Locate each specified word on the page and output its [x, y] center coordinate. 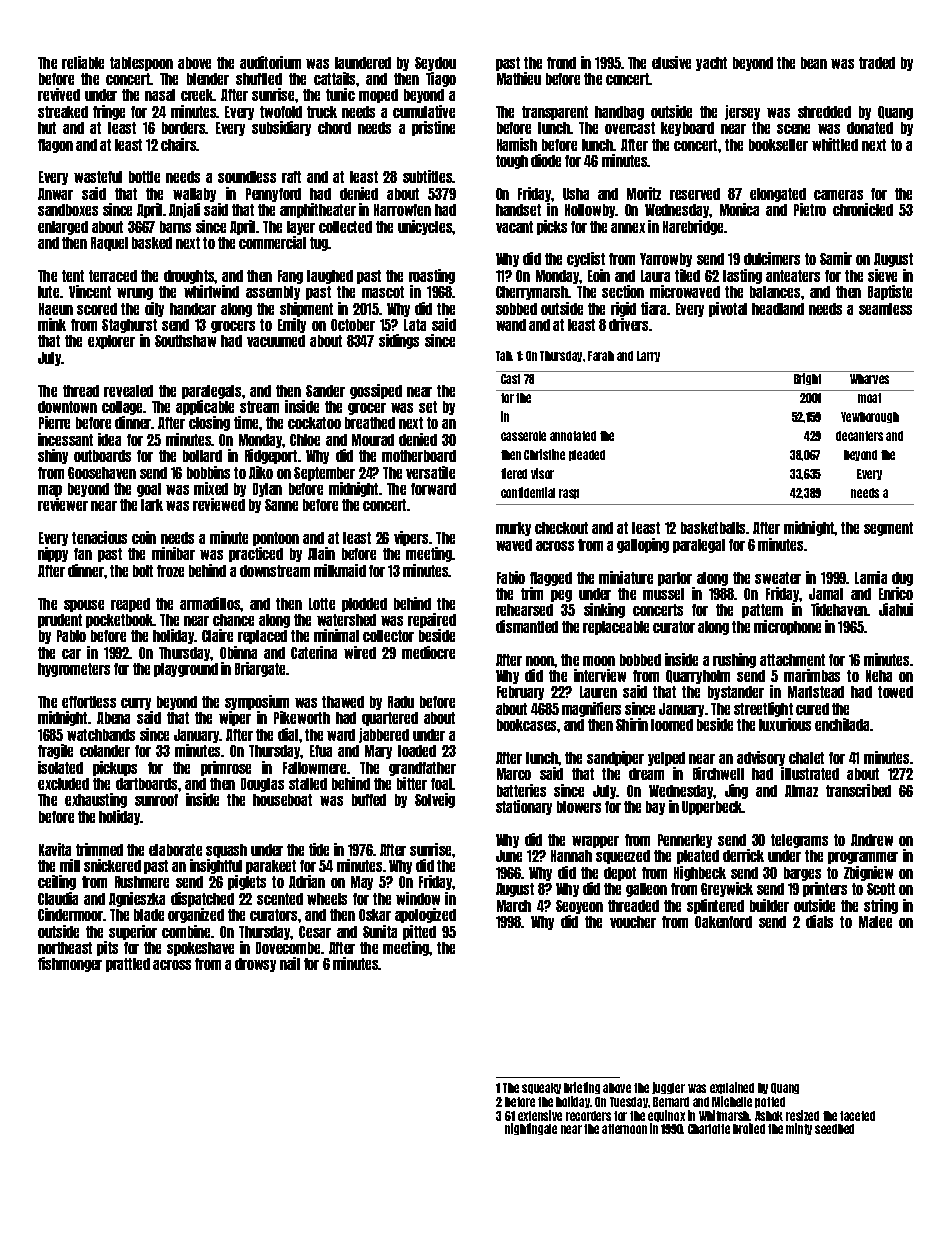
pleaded [587, 455]
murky [513, 529]
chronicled [863, 209]
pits [107, 948]
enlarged [63, 228]
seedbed [834, 1129]
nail [290, 963]
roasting [432, 276]
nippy [53, 554]
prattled [128, 965]
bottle [144, 177]
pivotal [728, 309]
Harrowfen [402, 210]
